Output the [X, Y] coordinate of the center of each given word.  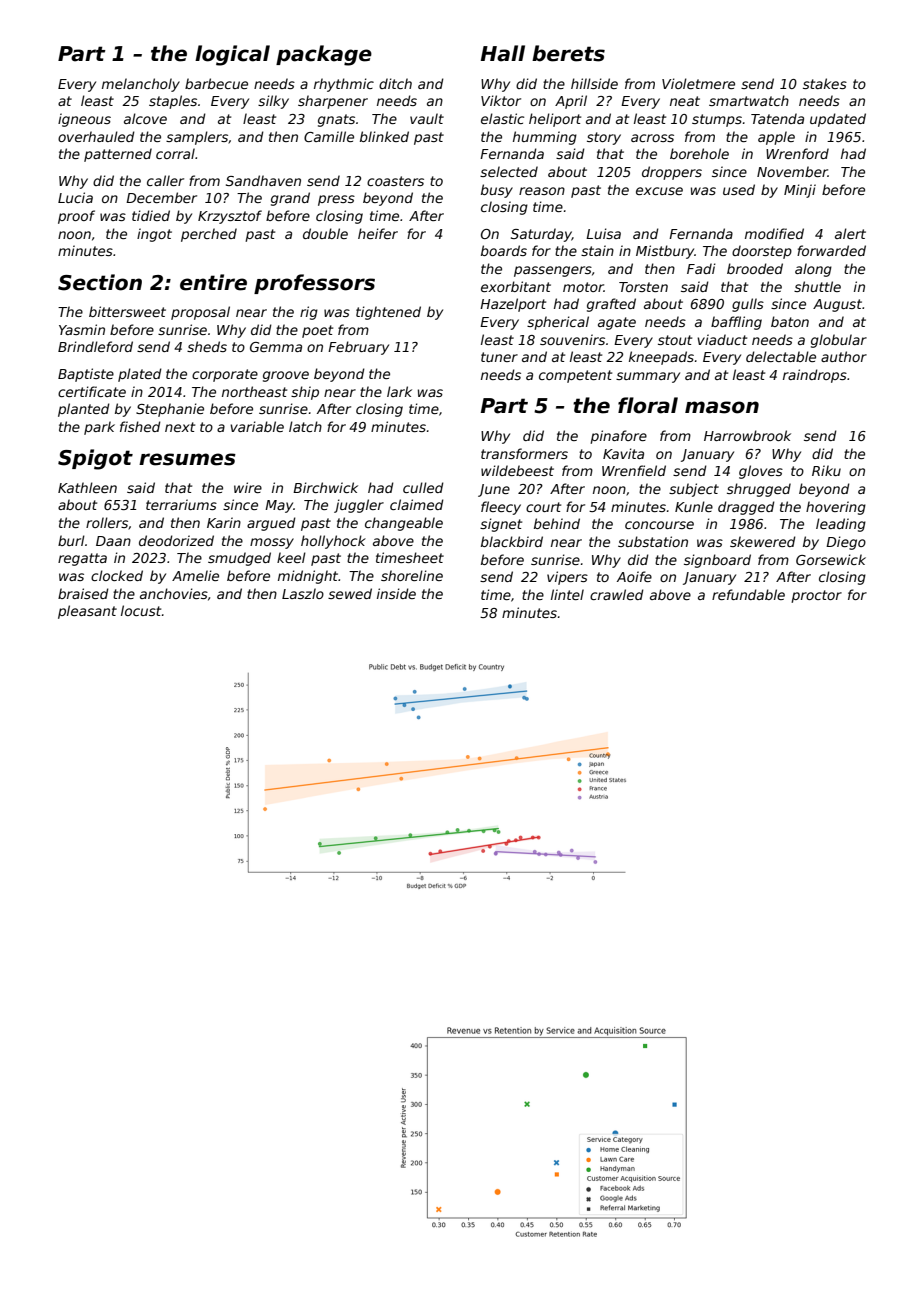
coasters [395, 181]
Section [100, 282]
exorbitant [516, 286]
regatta [82, 559]
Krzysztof [230, 217]
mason [722, 407]
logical [232, 55]
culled [423, 487]
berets [568, 53]
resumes [187, 459]
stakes [825, 83]
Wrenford [797, 153]
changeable [404, 524]
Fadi [701, 268]
